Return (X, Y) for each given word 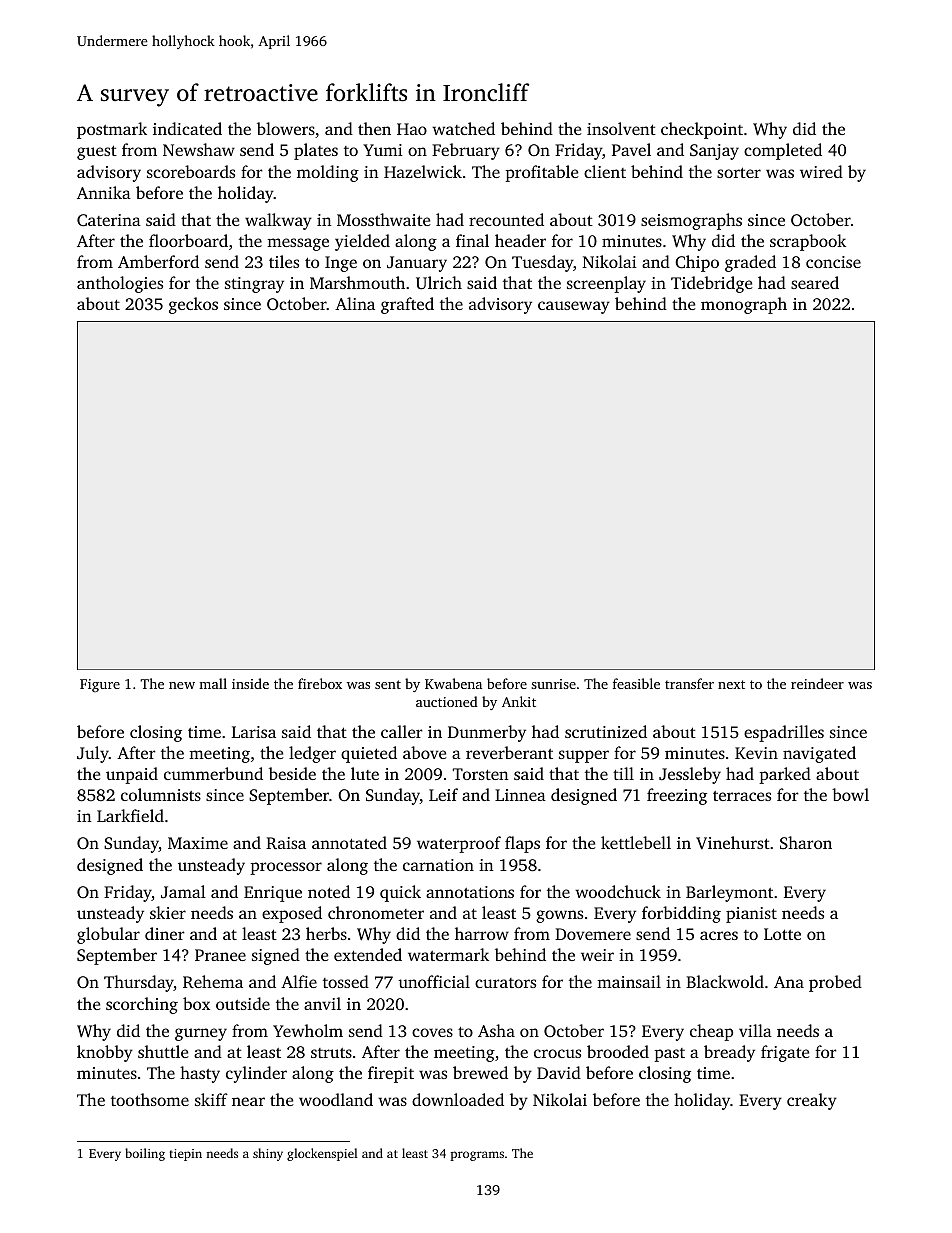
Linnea (520, 795)
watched (463, 128)
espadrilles (784, 733)
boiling (145, 1154)
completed (783, 151)
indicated (187, 128)
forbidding (681, 914)
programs (477, 1156)
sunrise (553, 684)
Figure (100, 685)
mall (213, 683)
